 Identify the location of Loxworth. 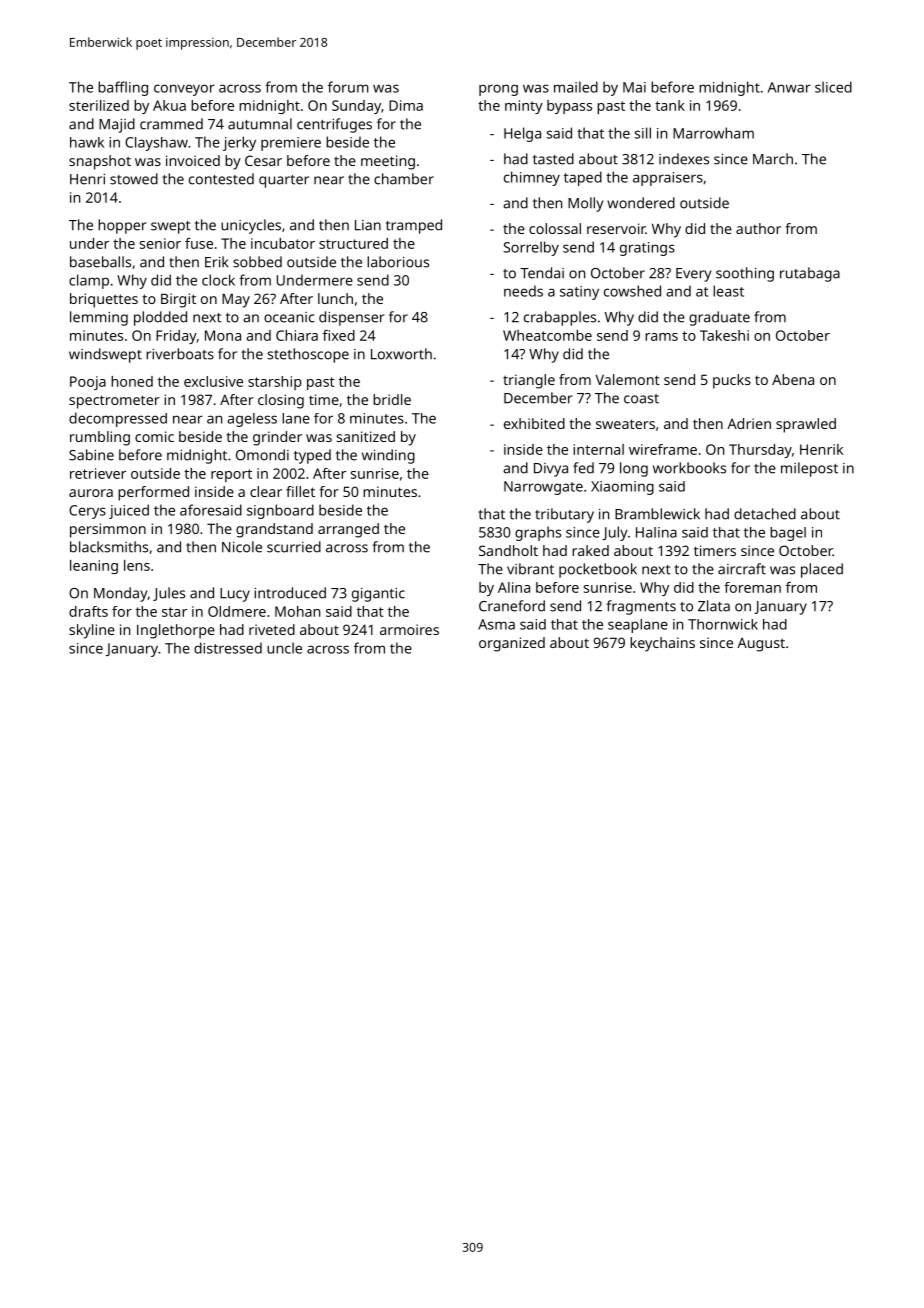
(401, 354).
